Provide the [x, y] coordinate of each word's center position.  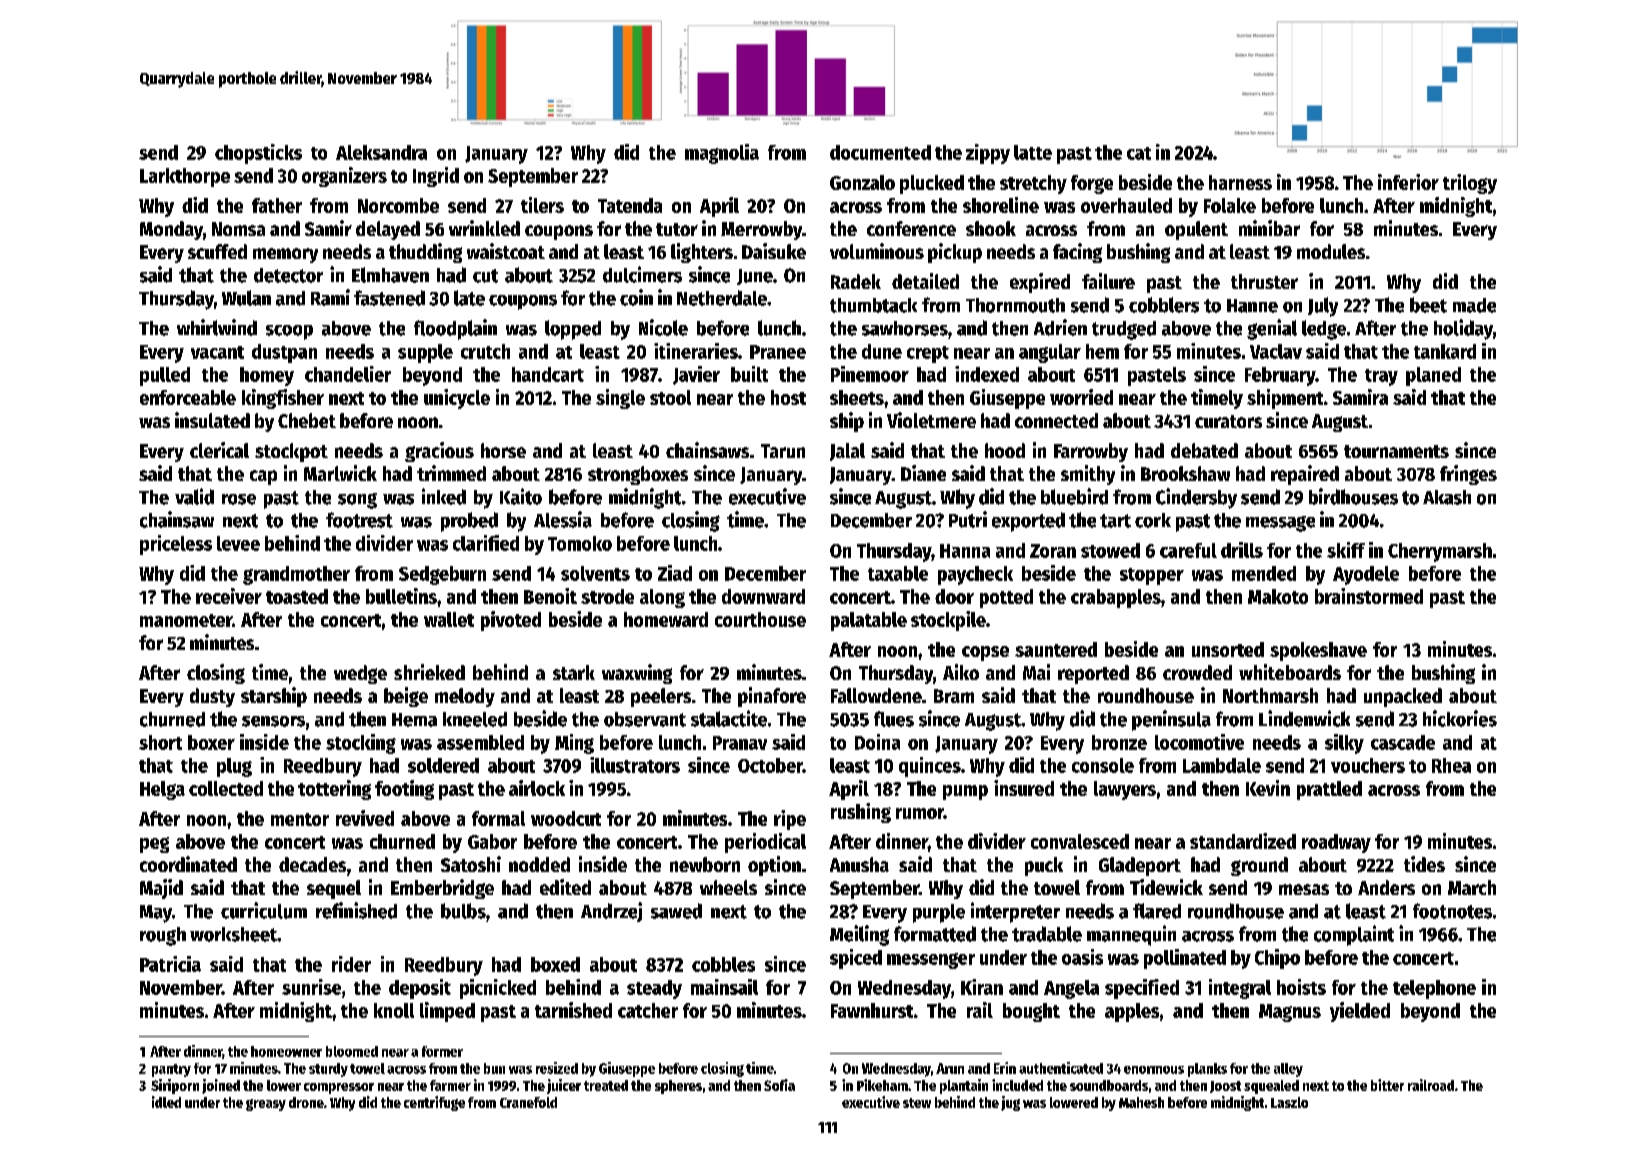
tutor [677, 229]
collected [226, 788]
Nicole [663, 327]
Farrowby [1091, 452]
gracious [439, 452]
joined [221, 1086]
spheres [678, 1087]
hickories [1460, 718]
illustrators [635, 765]
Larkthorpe [185, 177]
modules [1331, 251]
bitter [1387, 1085]
